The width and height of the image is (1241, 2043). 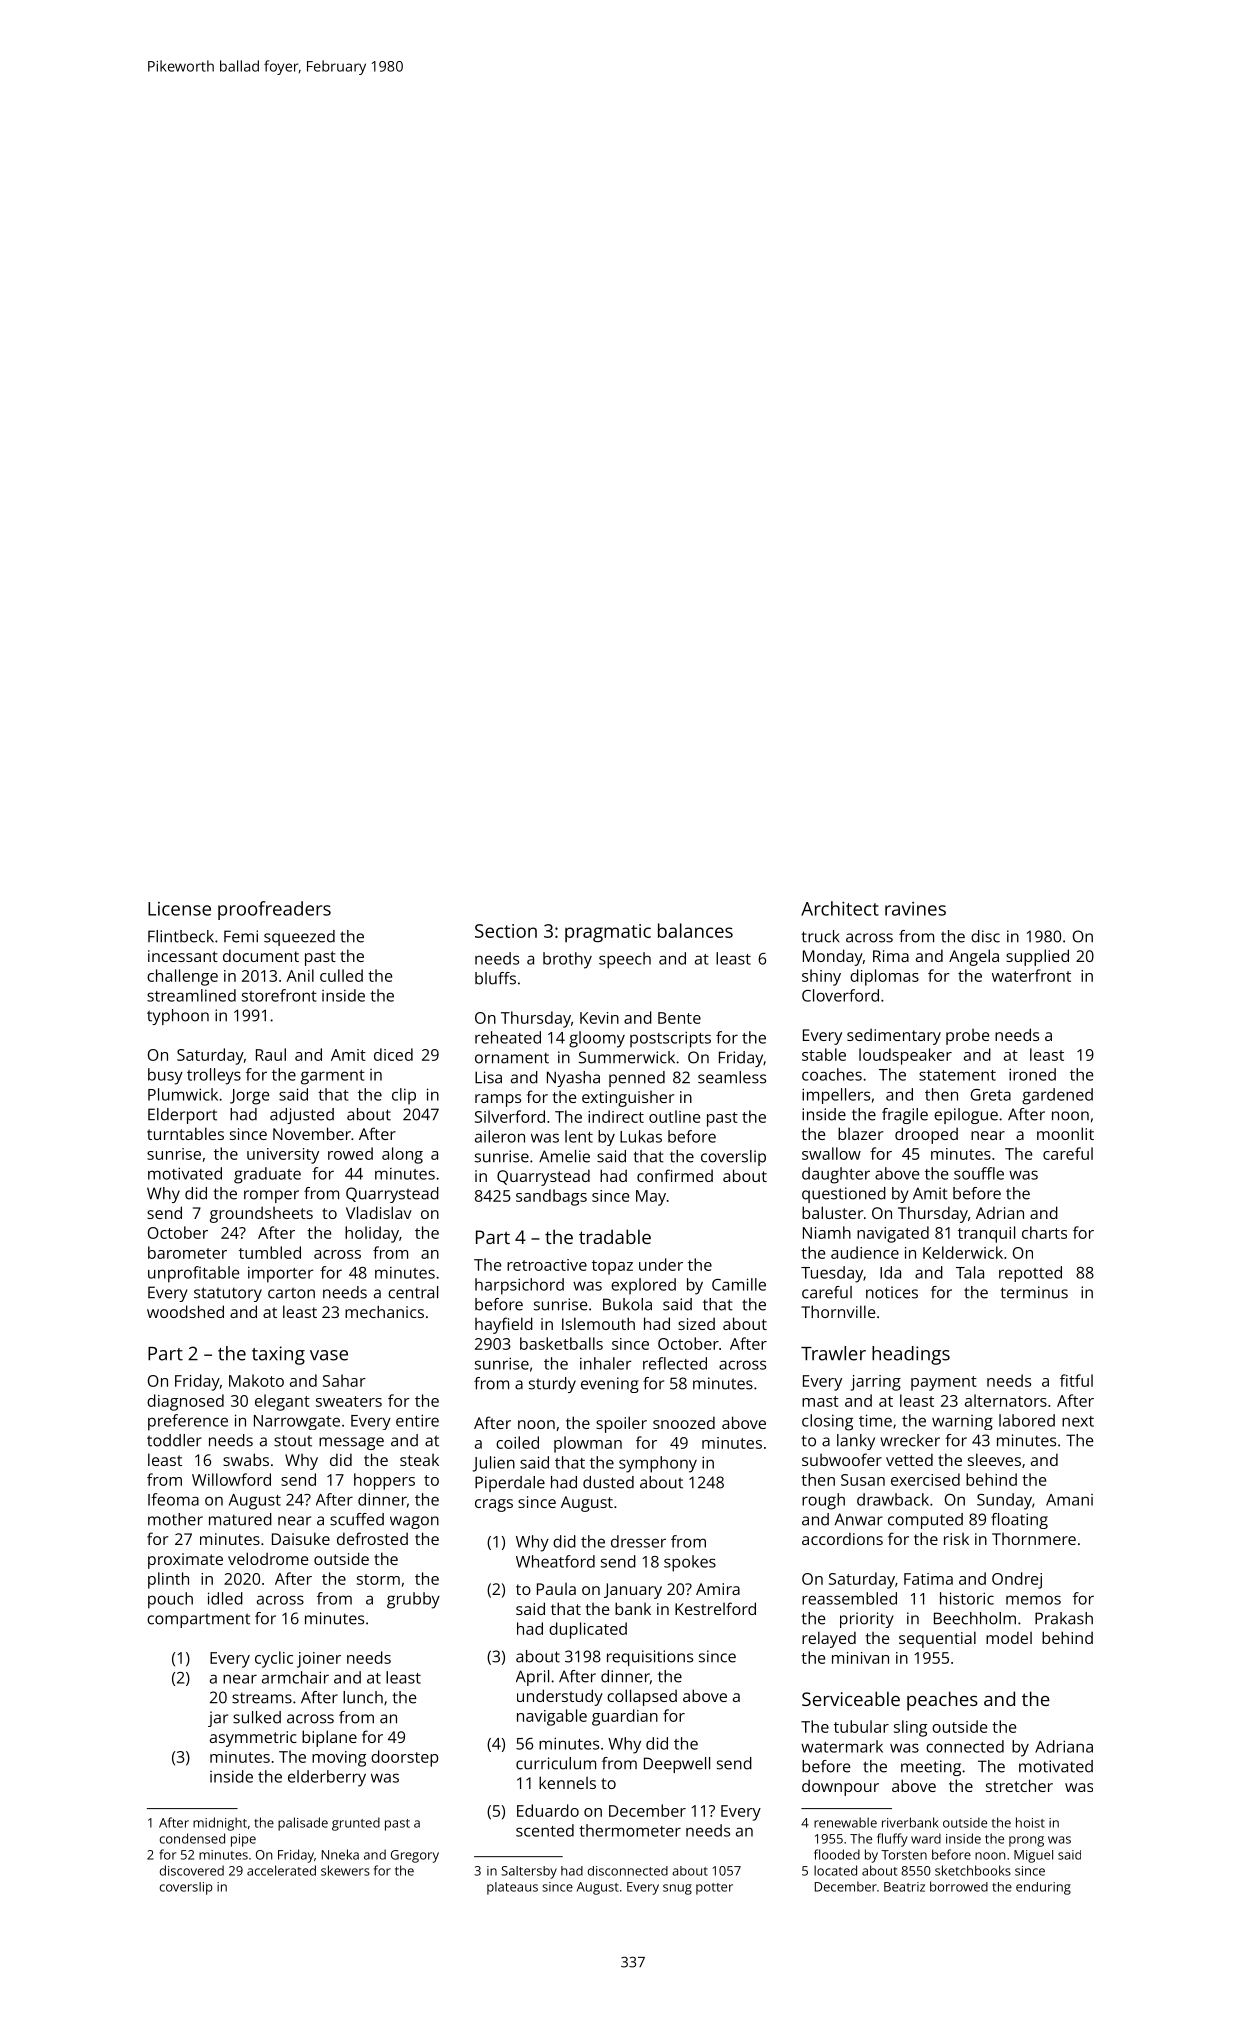 I want to click on tumbled, so click(x=270, y=1252).
